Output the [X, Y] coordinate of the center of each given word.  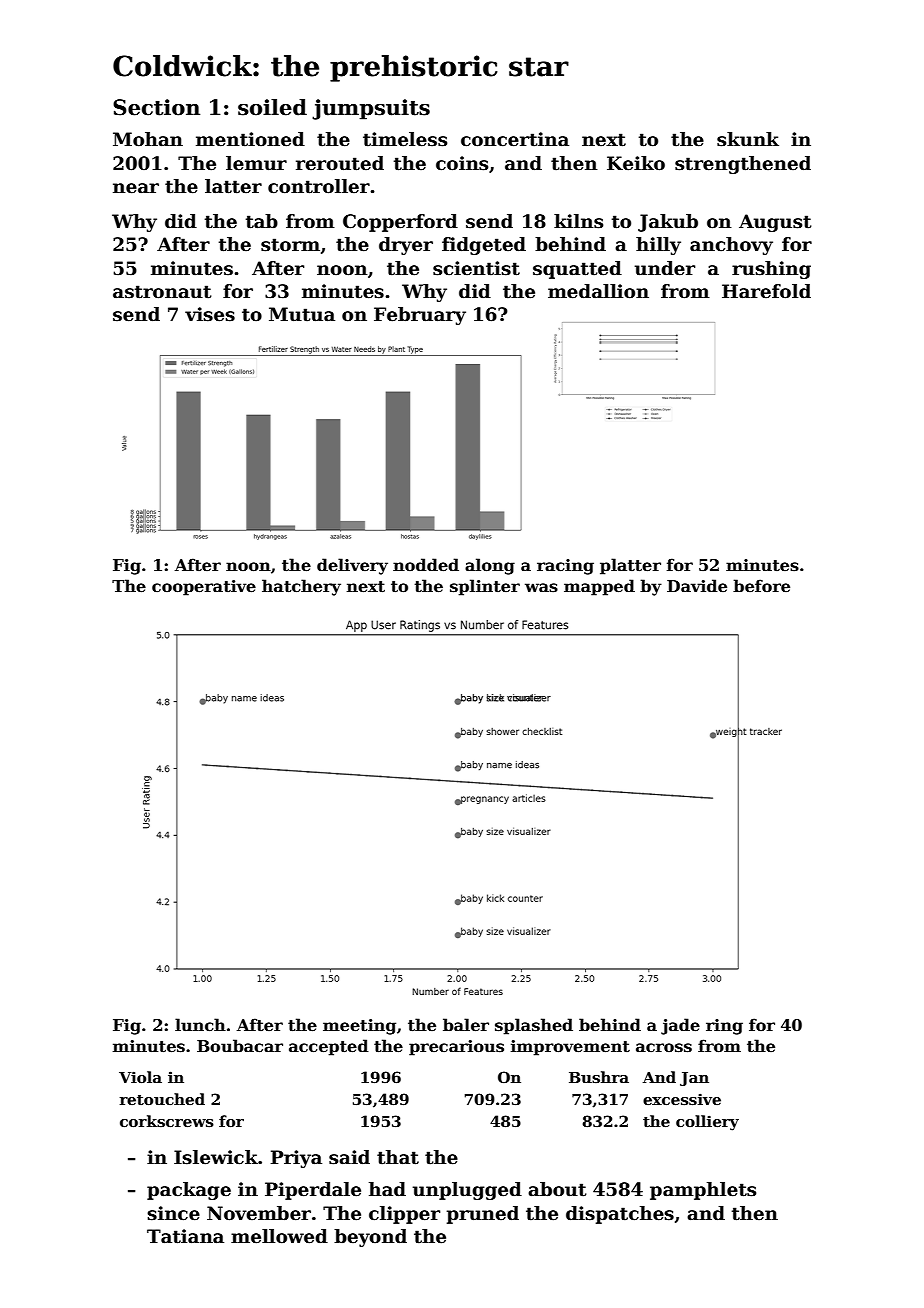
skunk [748, 139]
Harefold [766, 291]
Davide [697, 586]
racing [565, 567]
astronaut [162, 292]
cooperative [204, 588]
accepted [329, 1047]
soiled [272, 107]
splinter [485, 587]
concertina [515, 139]
